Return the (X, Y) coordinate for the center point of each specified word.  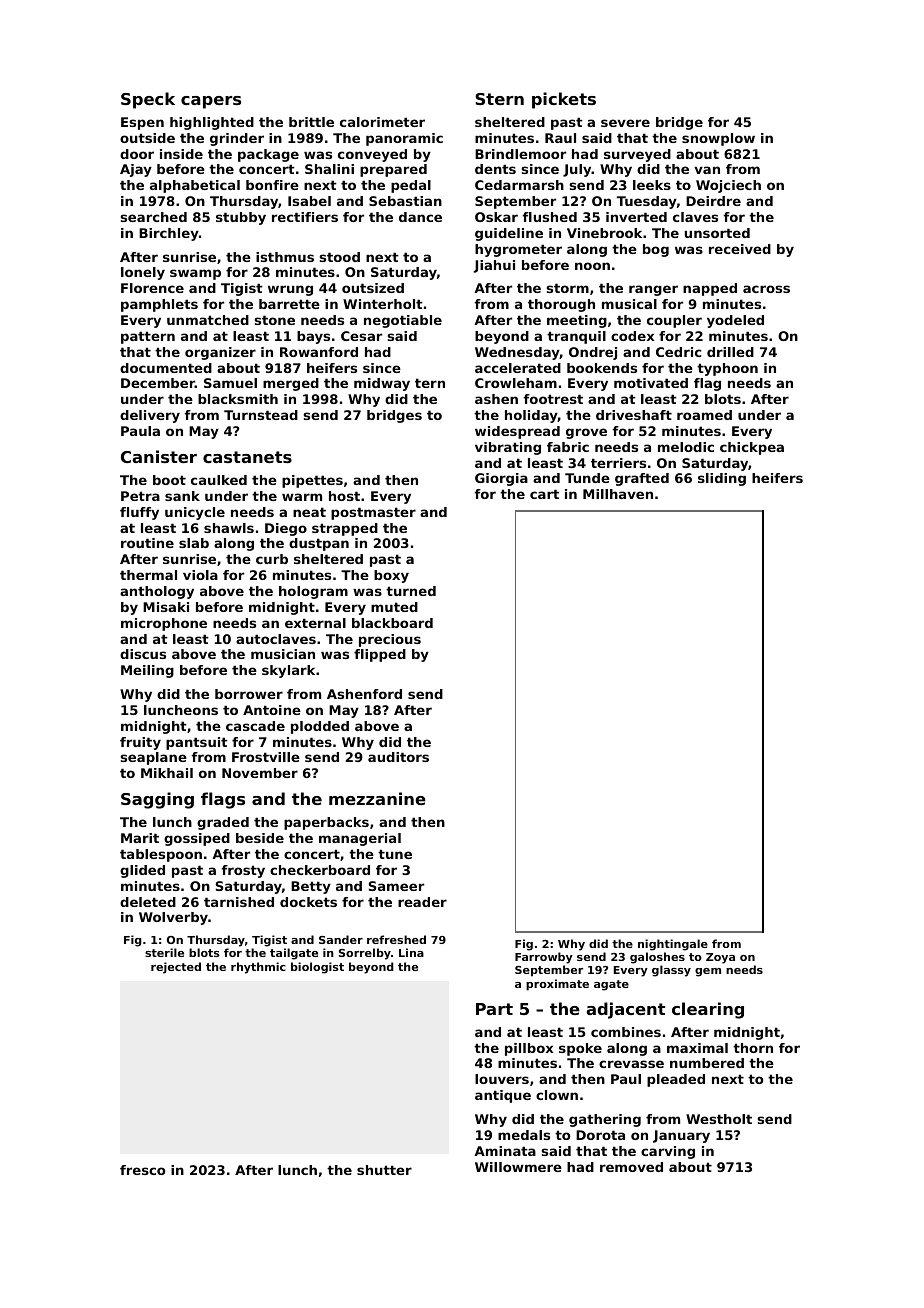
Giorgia (501, 479)
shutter (384, 1170)
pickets (564, 100)
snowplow (718, 139)
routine (147, 543)
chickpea (752, 448)
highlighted (212, 123)
